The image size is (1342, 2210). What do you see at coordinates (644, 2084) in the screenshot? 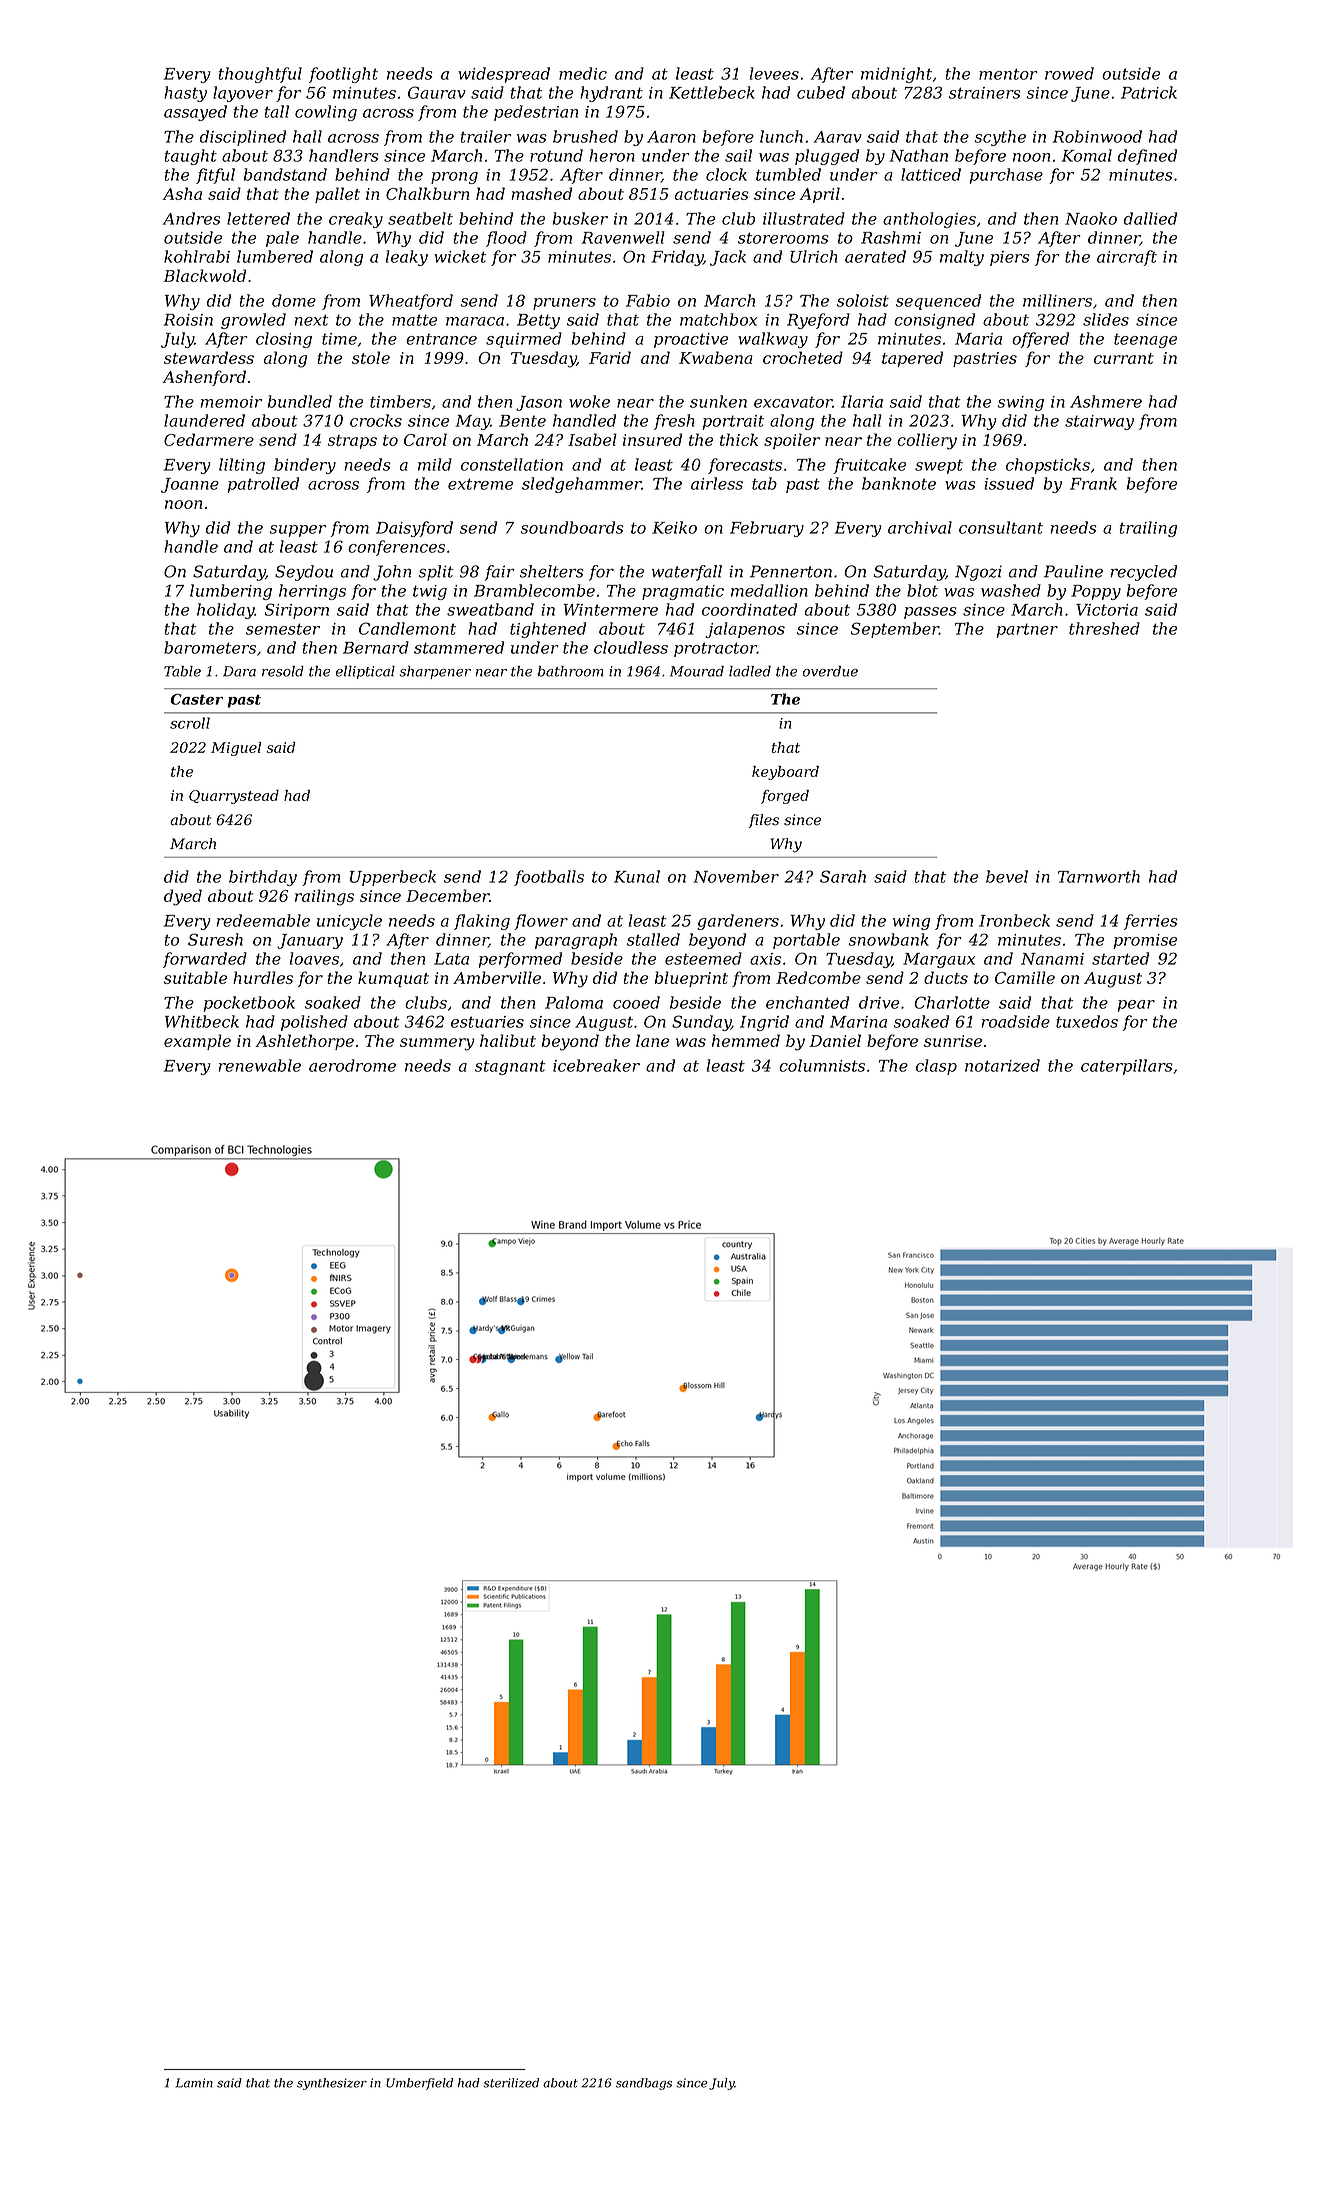
I see `sandbags` at bounding box center [644, 2084].
